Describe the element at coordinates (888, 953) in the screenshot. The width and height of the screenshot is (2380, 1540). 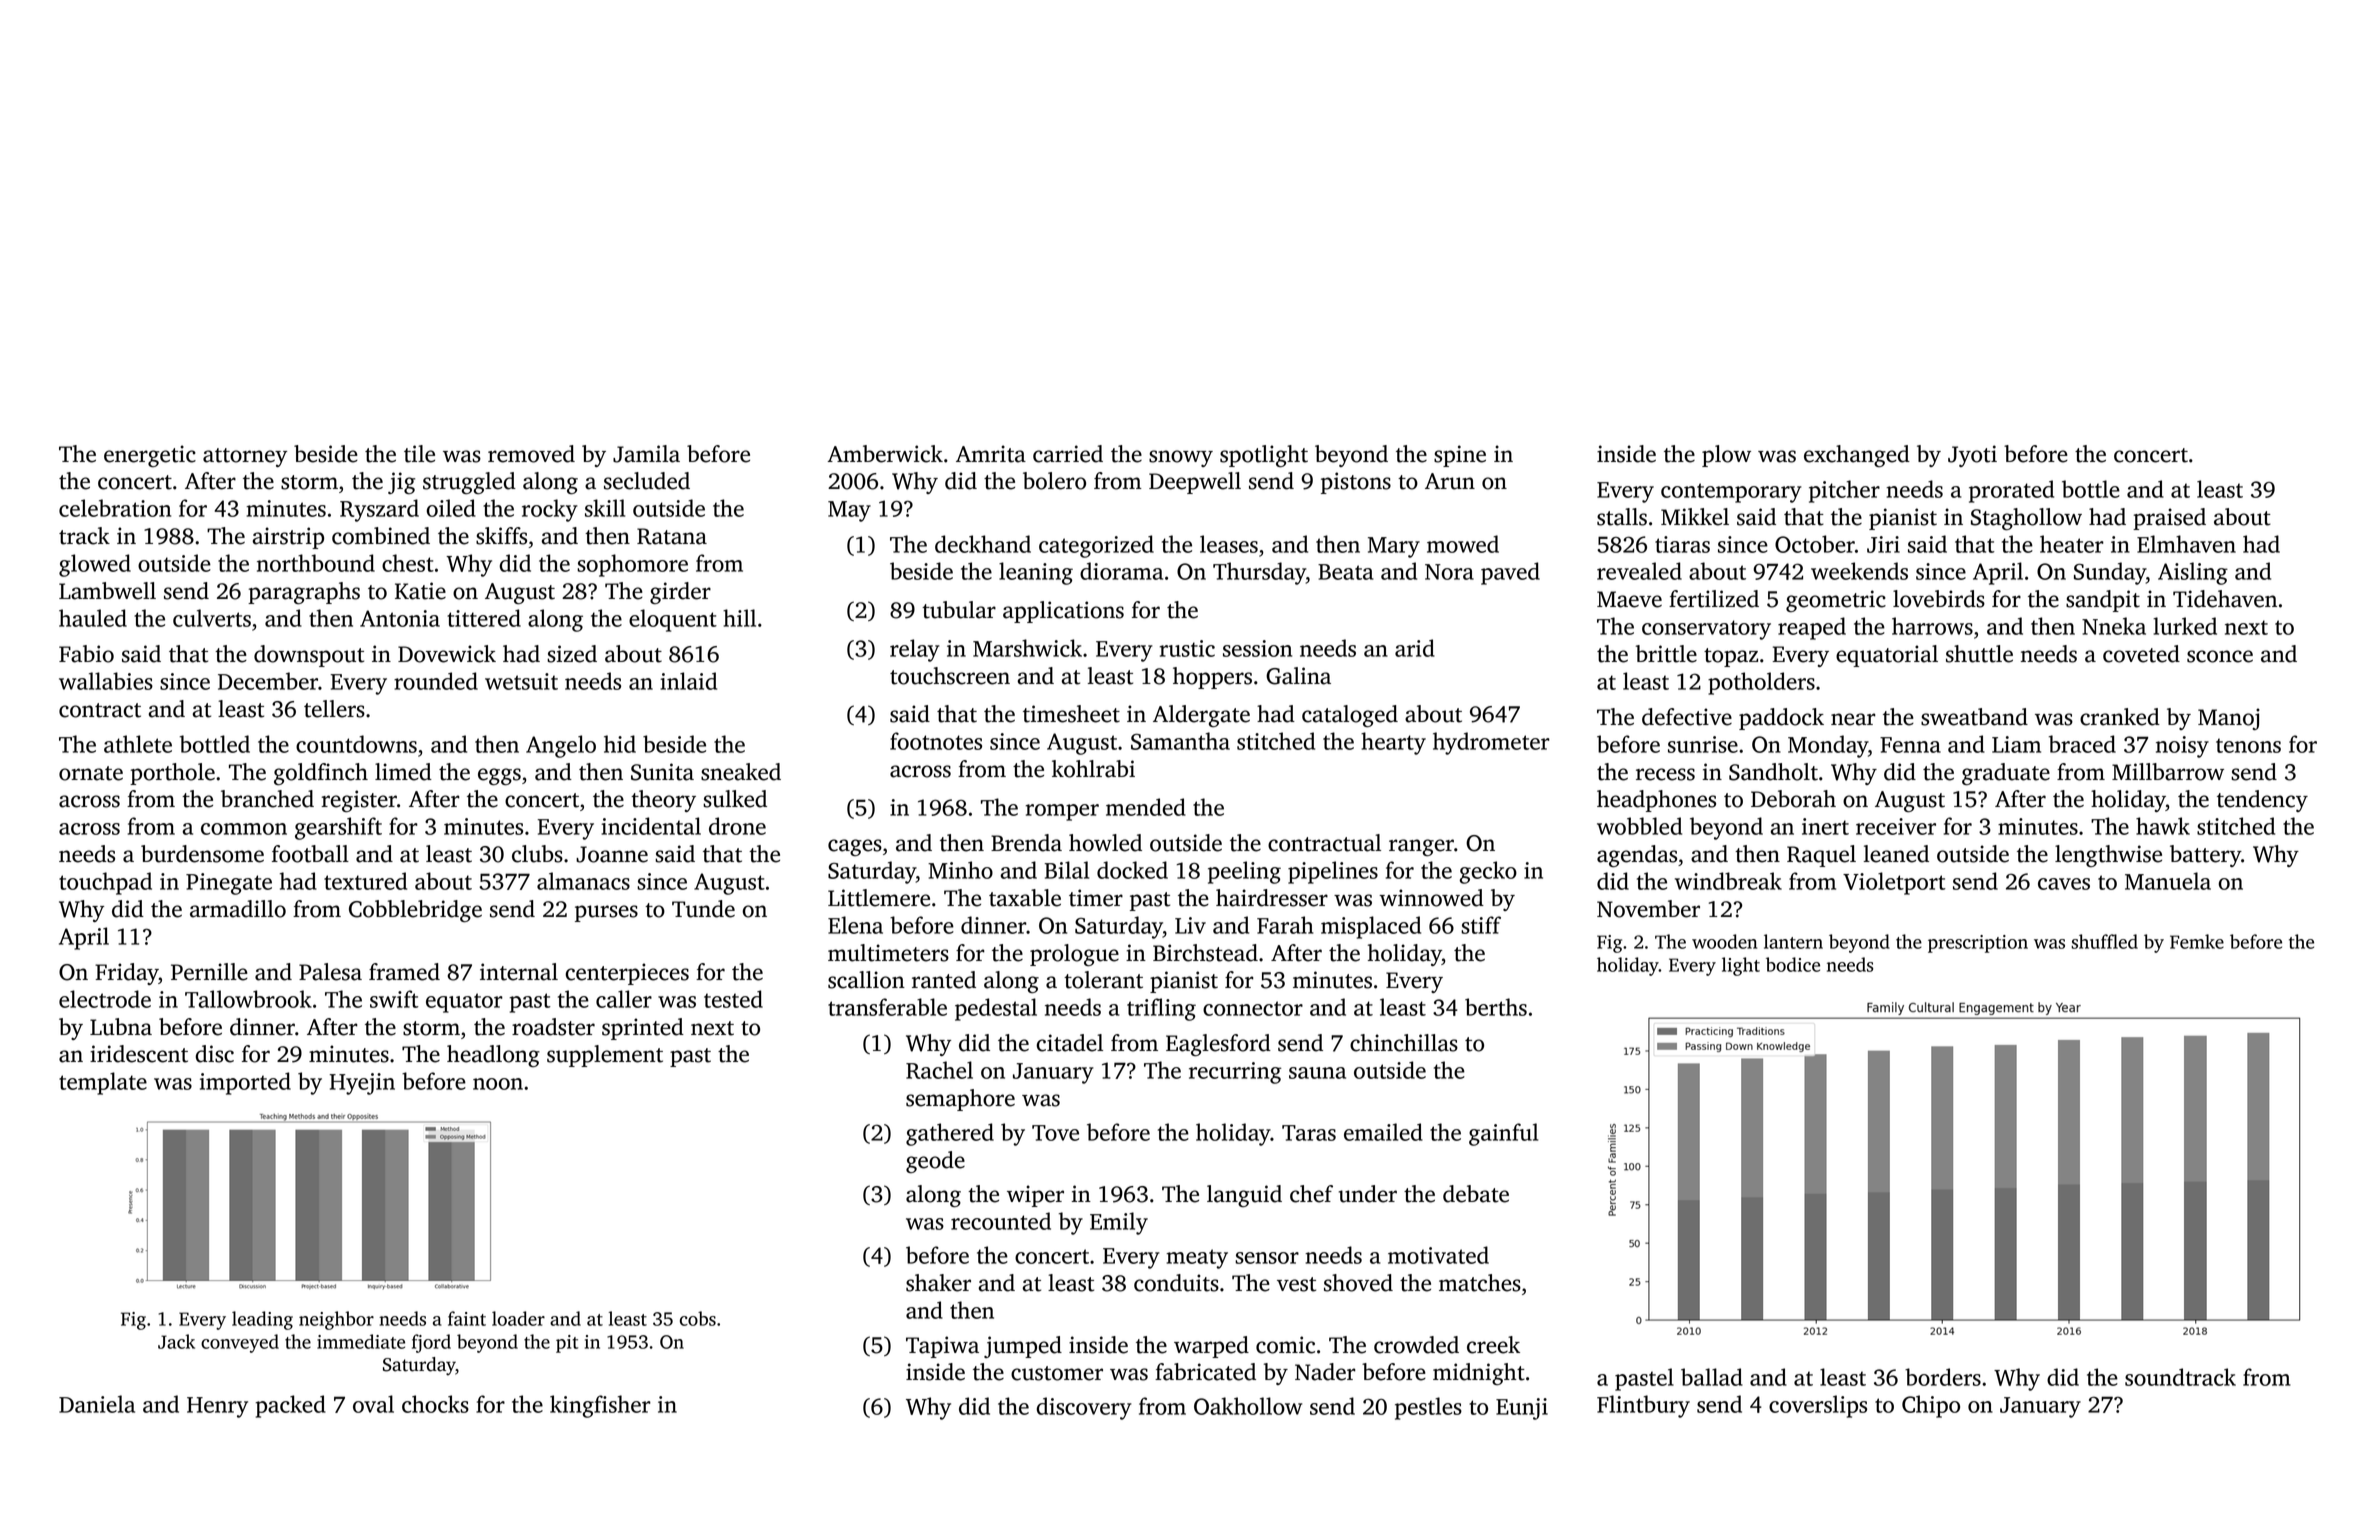
I see `multimeters` at that location.
